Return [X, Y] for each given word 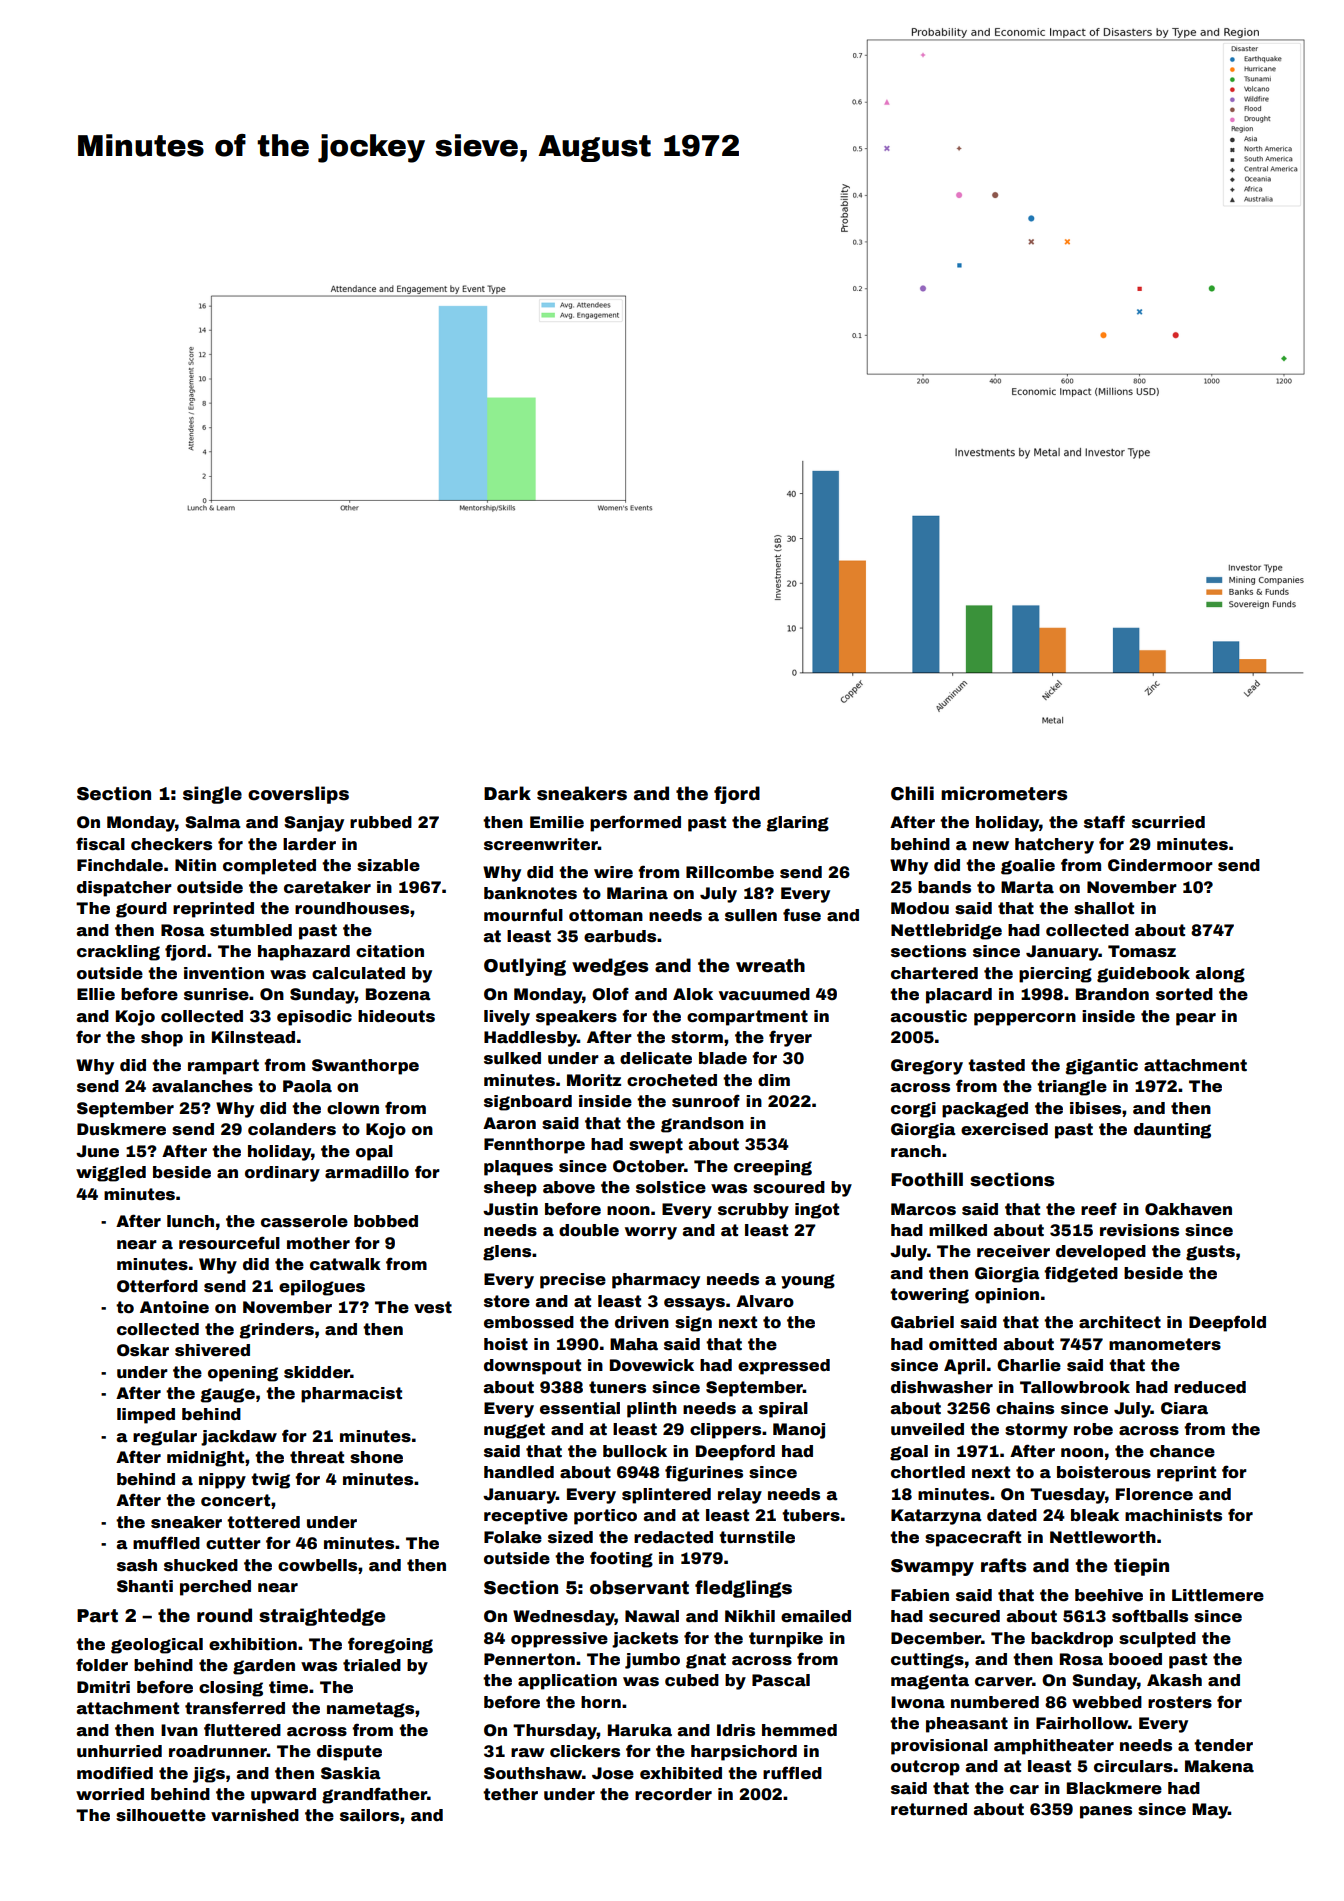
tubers [811, 1515]
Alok [693, 994]
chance [1182, 1451]
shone [376, 1457]
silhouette [161, 1815]
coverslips [298, 795]
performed [635, 823]
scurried [1168, 822]
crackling [118, 953]
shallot [1104, 908]
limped [146, 1416]
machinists [1173, 1515]
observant [639, 1587]
